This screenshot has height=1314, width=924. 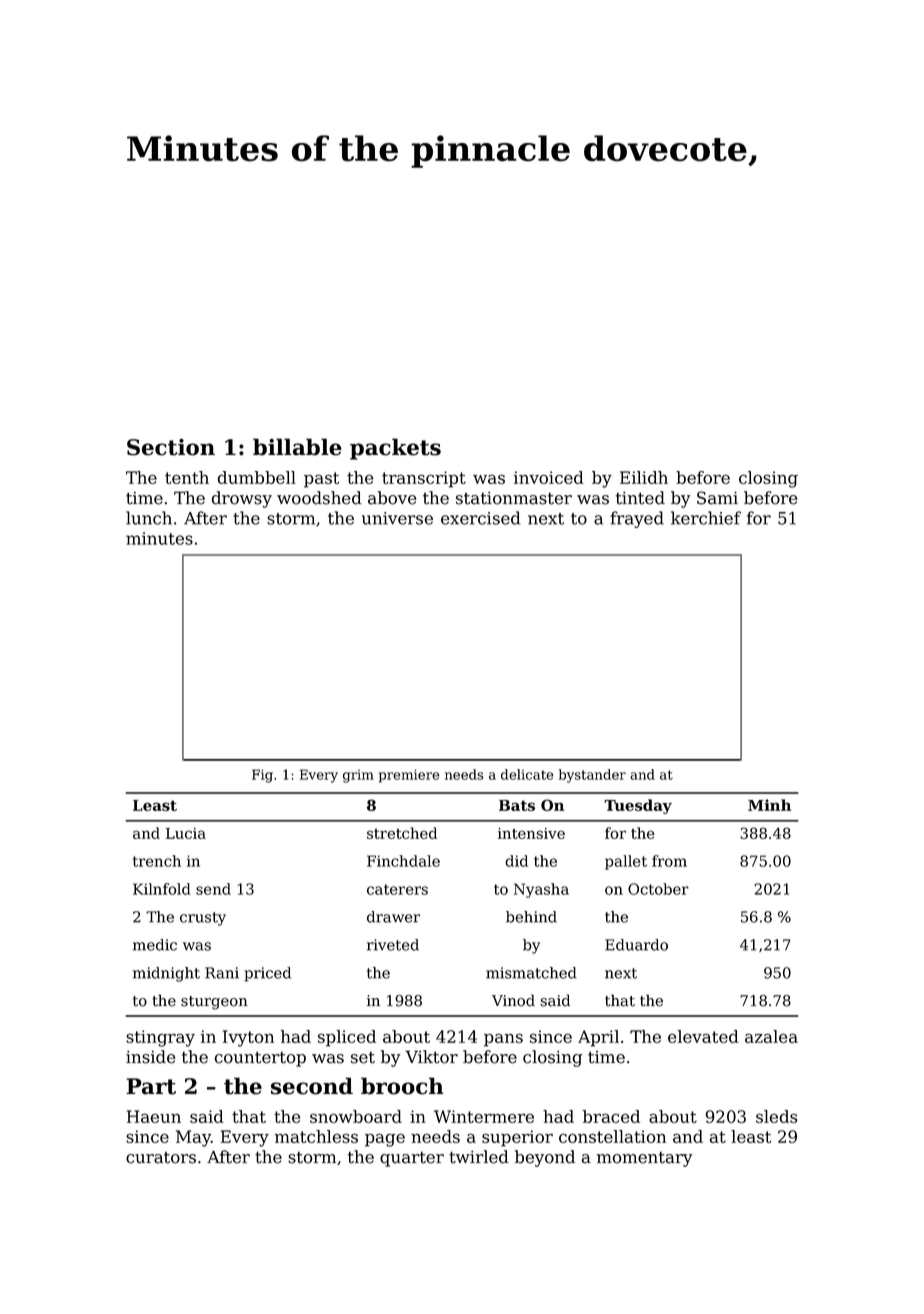 I want to click on stretched, so click(x=402, y=833).
